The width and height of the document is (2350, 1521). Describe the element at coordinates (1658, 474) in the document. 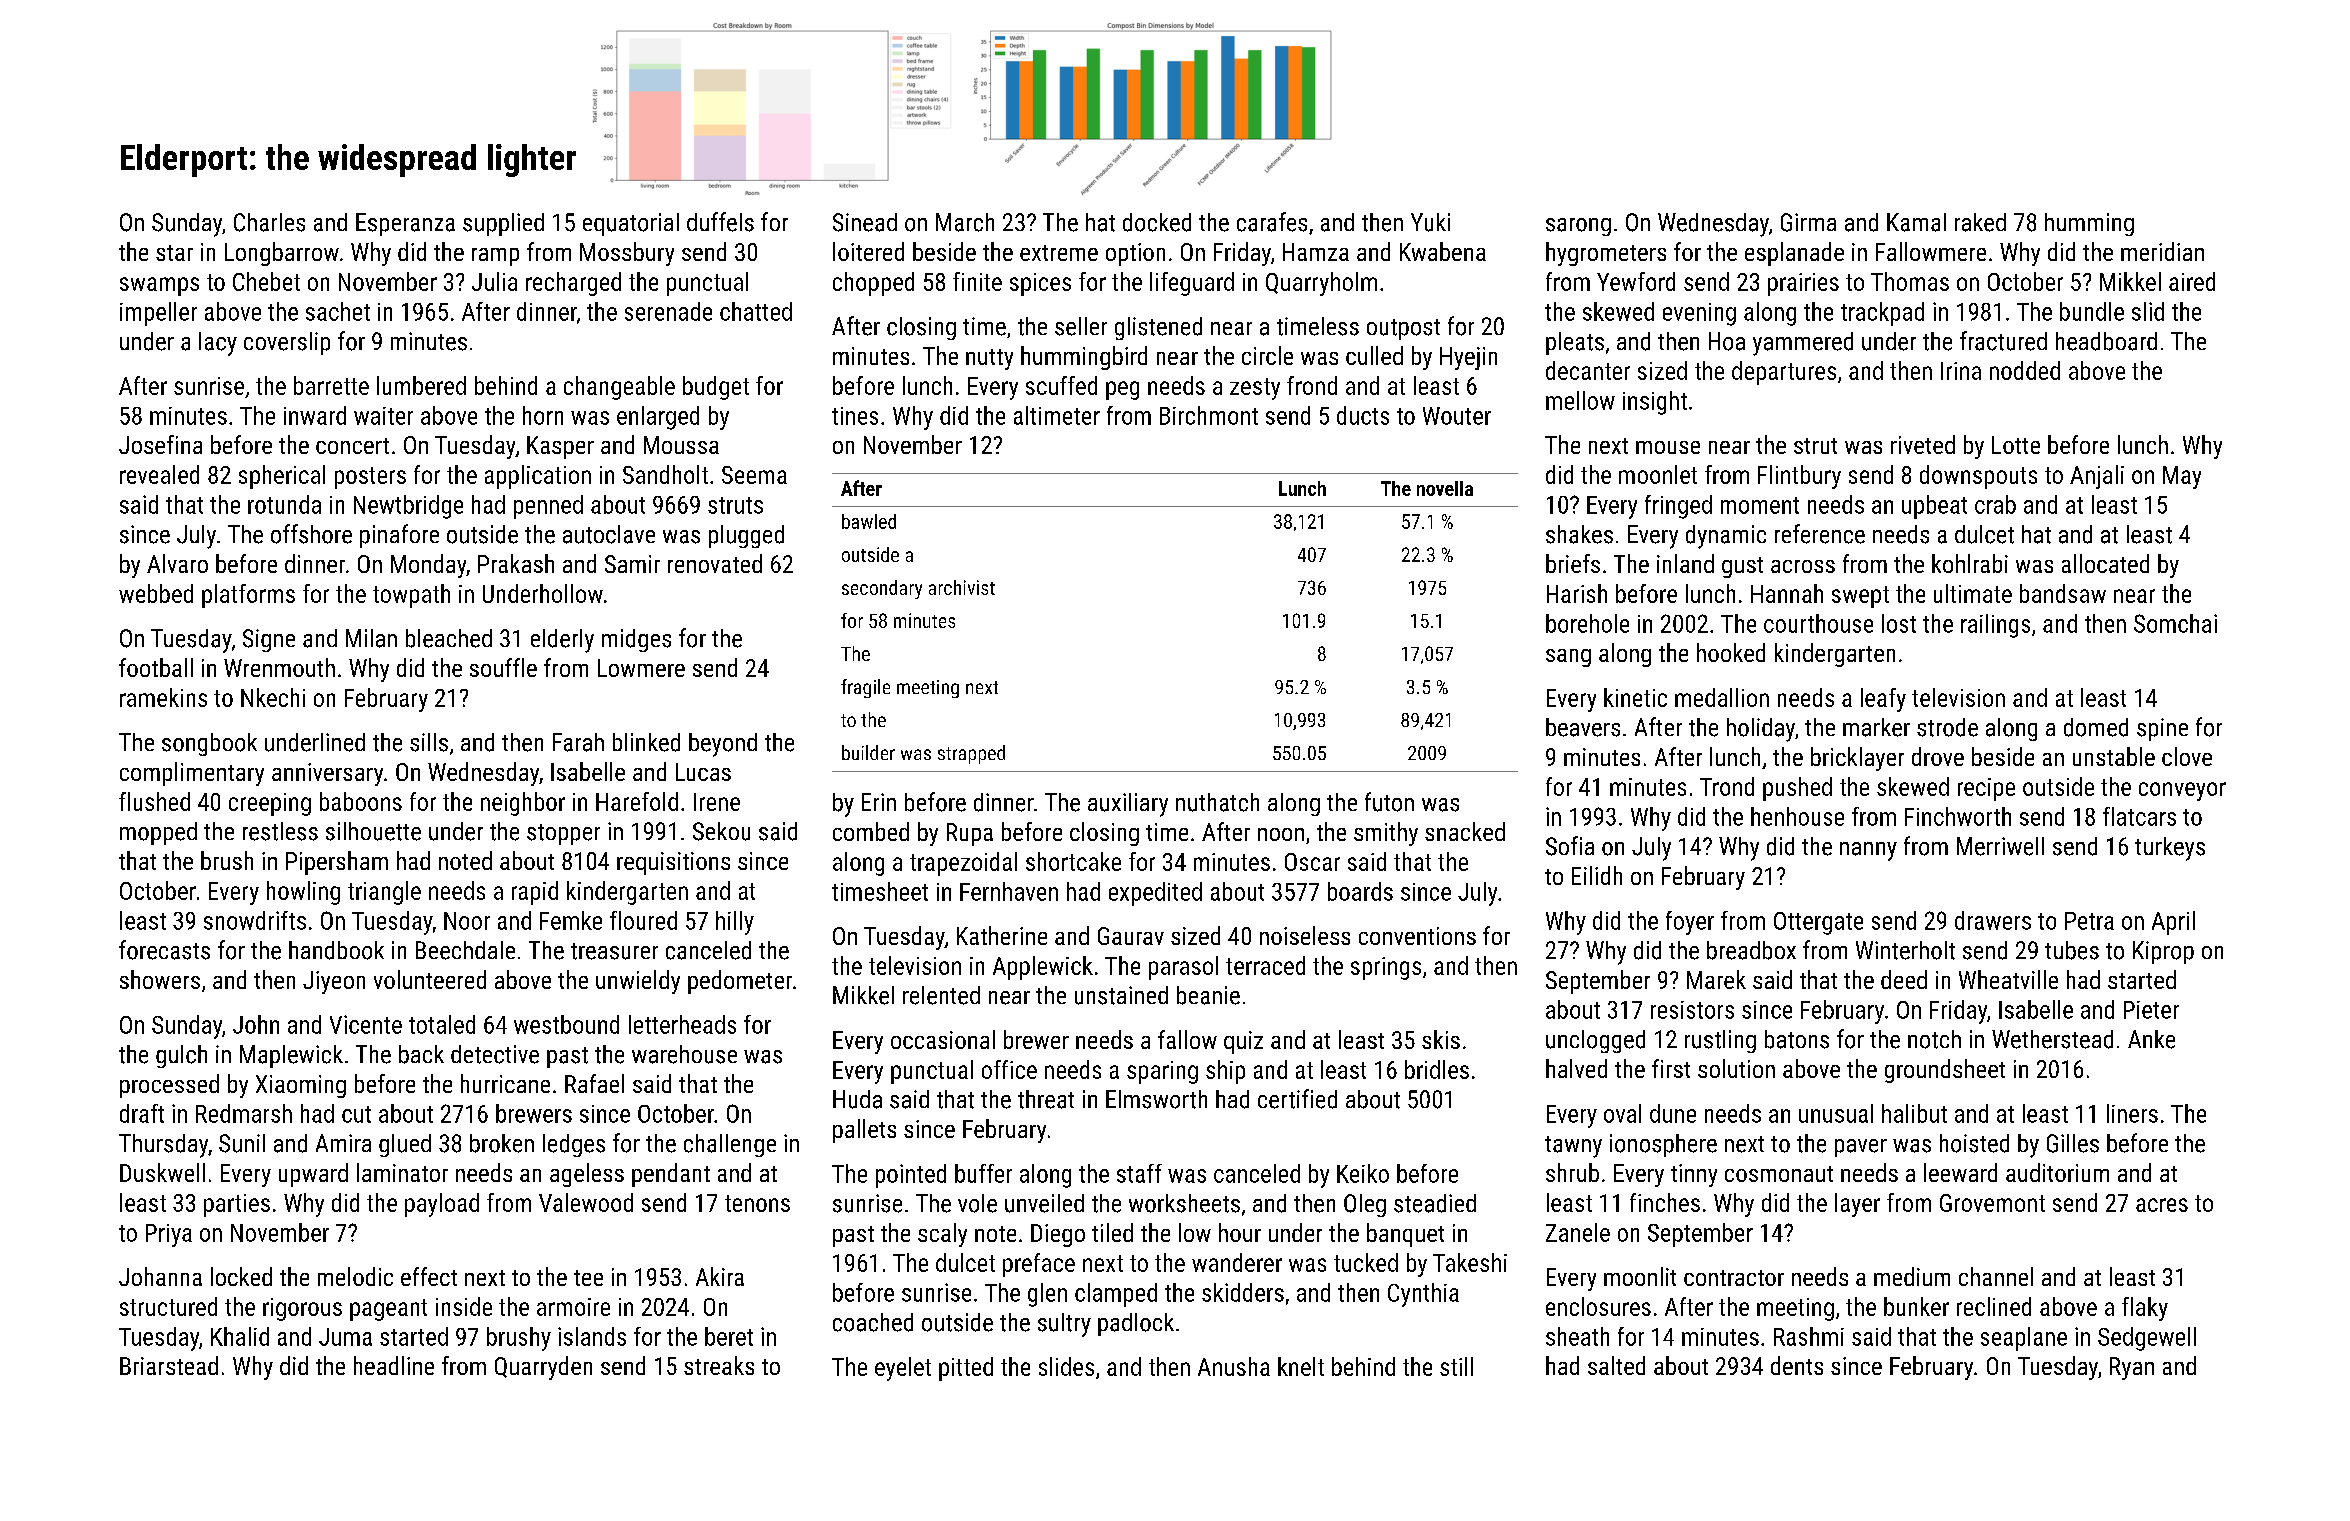

I see `moonlet` at that location.
